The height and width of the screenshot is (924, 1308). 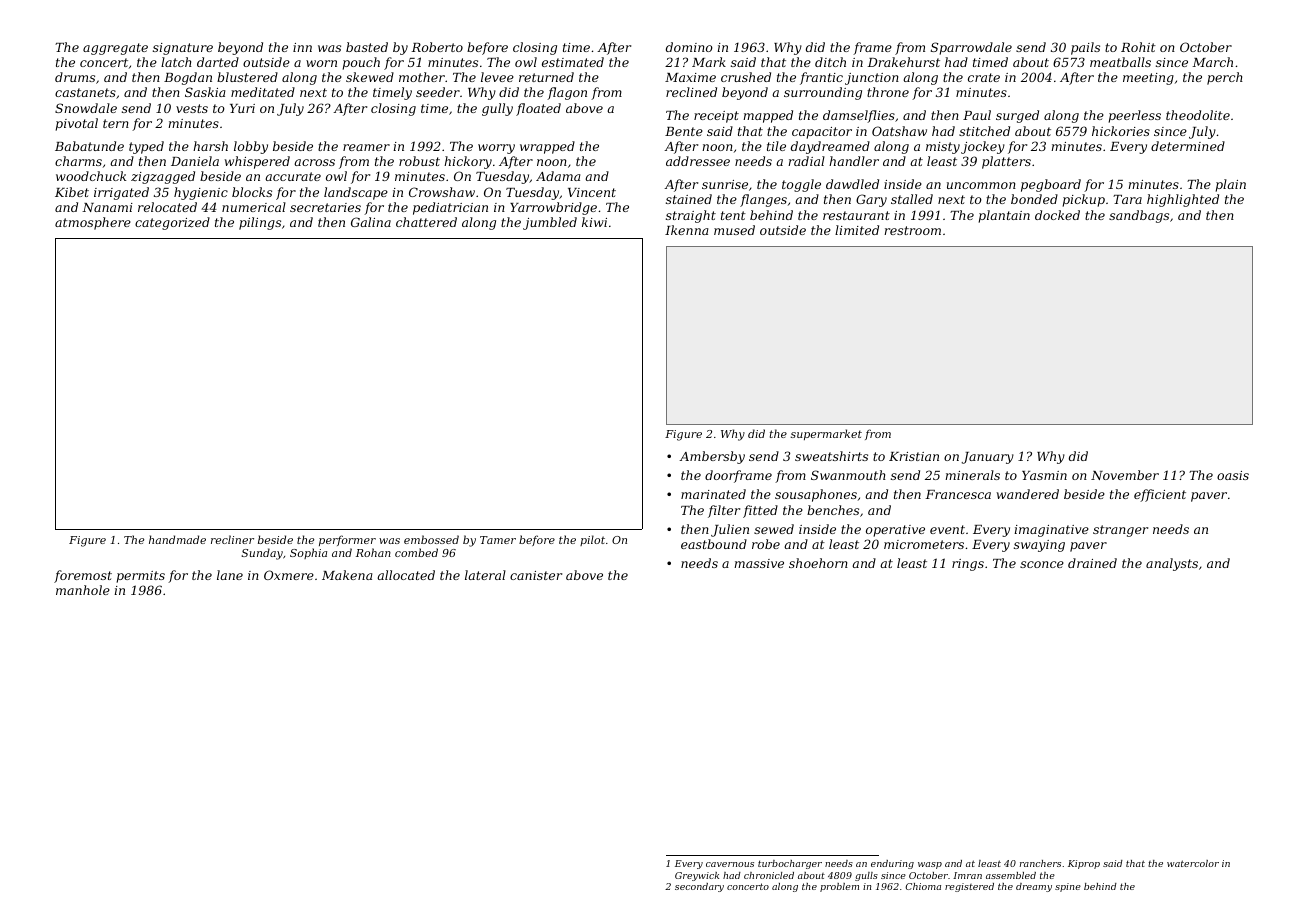 What do you see at coordinates (684, 131) in the screenshot?
I see `Bente` at bounding box center [684, 131].
